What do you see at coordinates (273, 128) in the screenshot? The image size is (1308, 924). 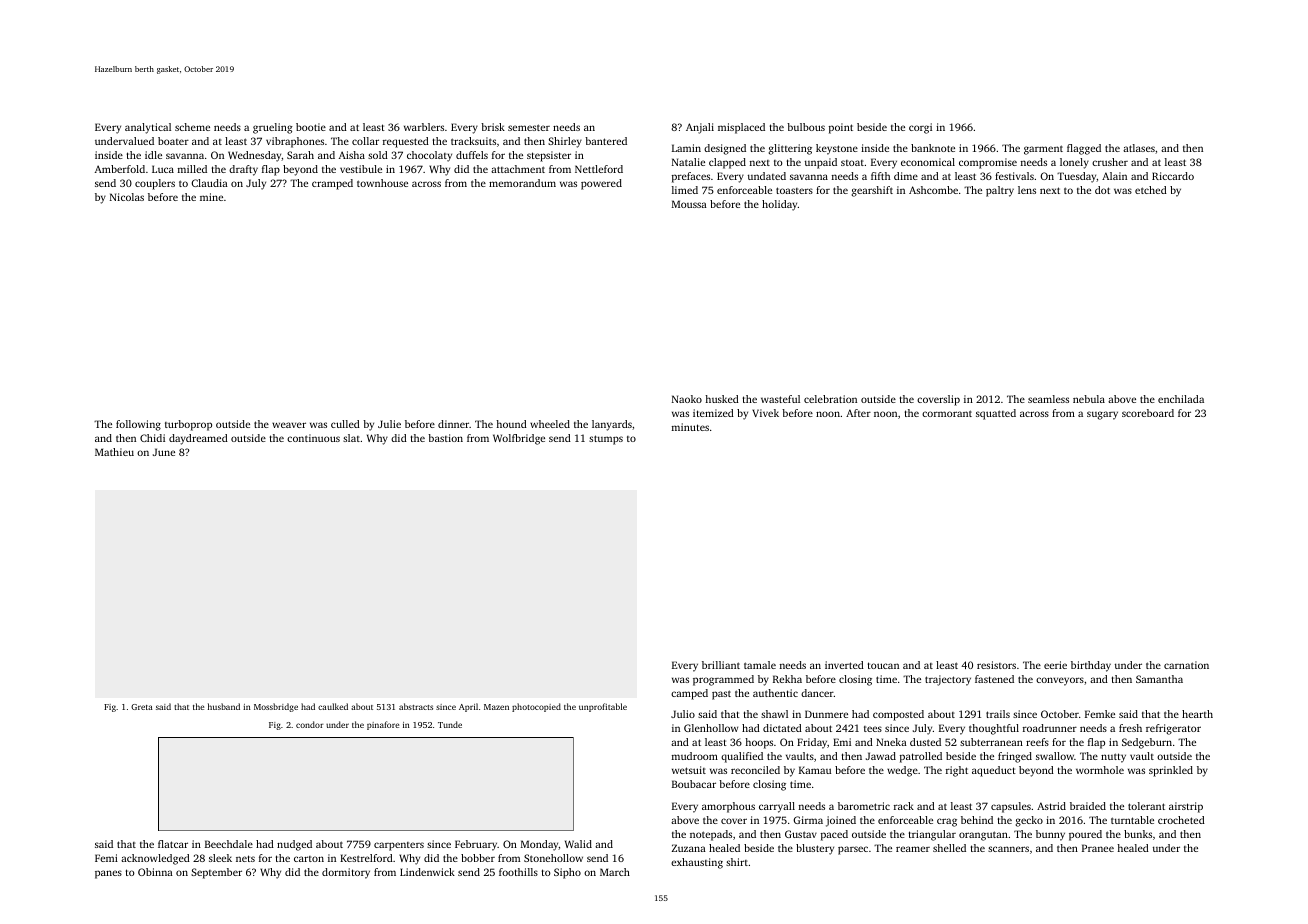 I see `grueling` at bounding box center [273, 128].
